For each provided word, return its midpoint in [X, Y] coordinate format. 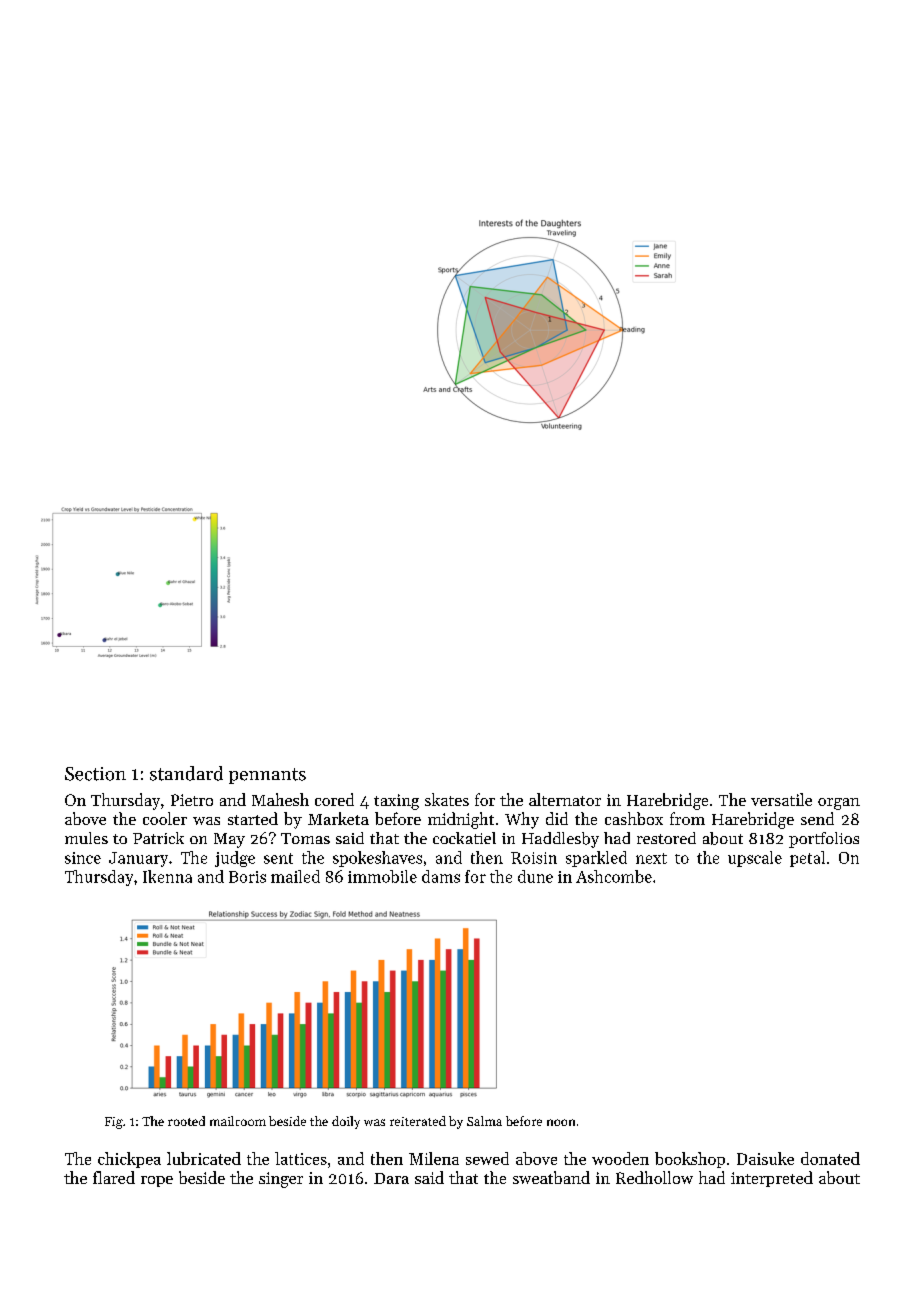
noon [561, 1122]
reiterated [418, 1121]
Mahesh [280, 799]
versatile [781, 799]
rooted [186, 1121]
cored [334, 799]
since [83, 858]
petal [807, 859]
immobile [382, 876]
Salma [484, 1121]
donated [830, 1158]
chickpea [129, 1160]
